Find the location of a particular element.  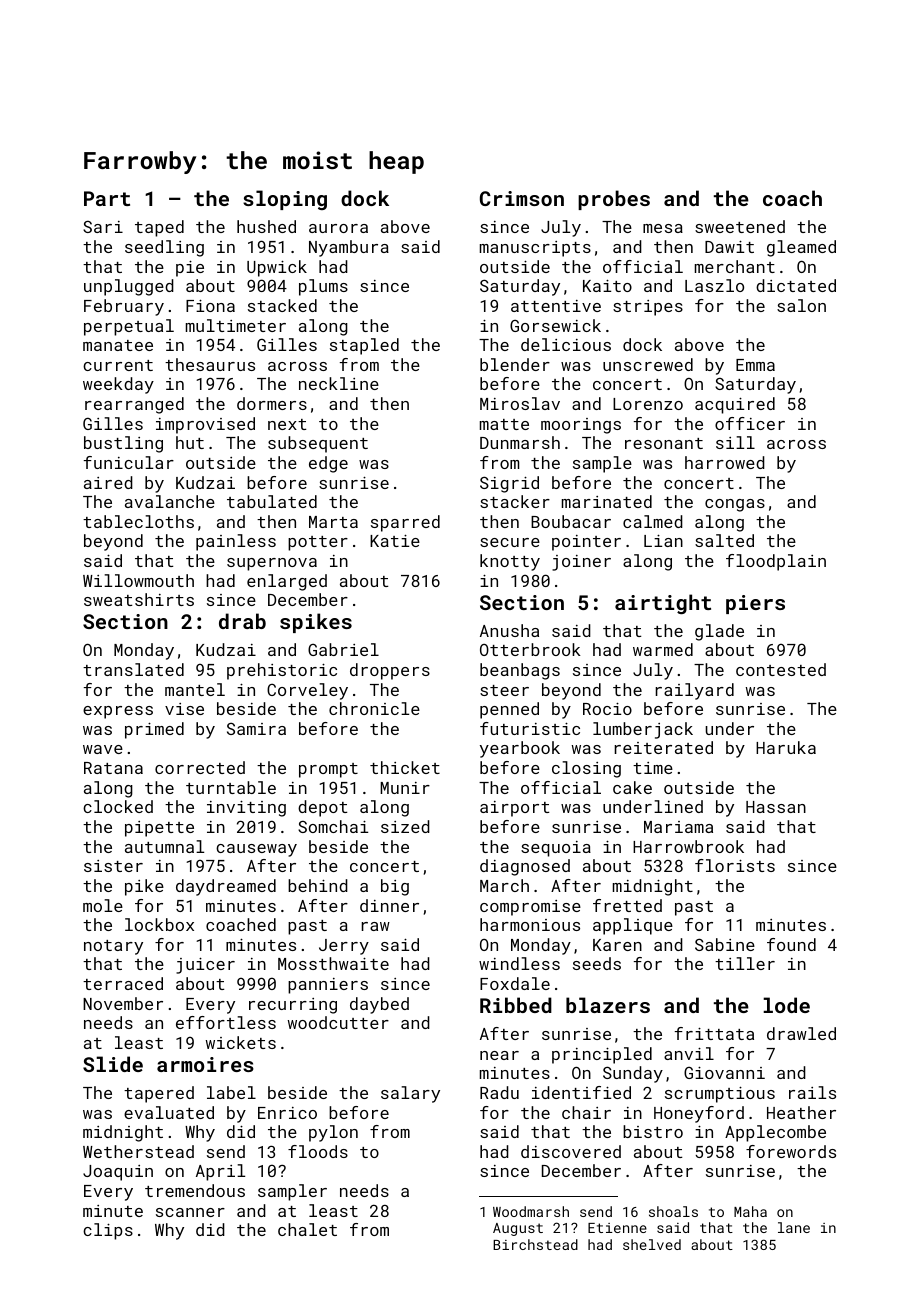

warmed is located at coordinates (663, 649).
